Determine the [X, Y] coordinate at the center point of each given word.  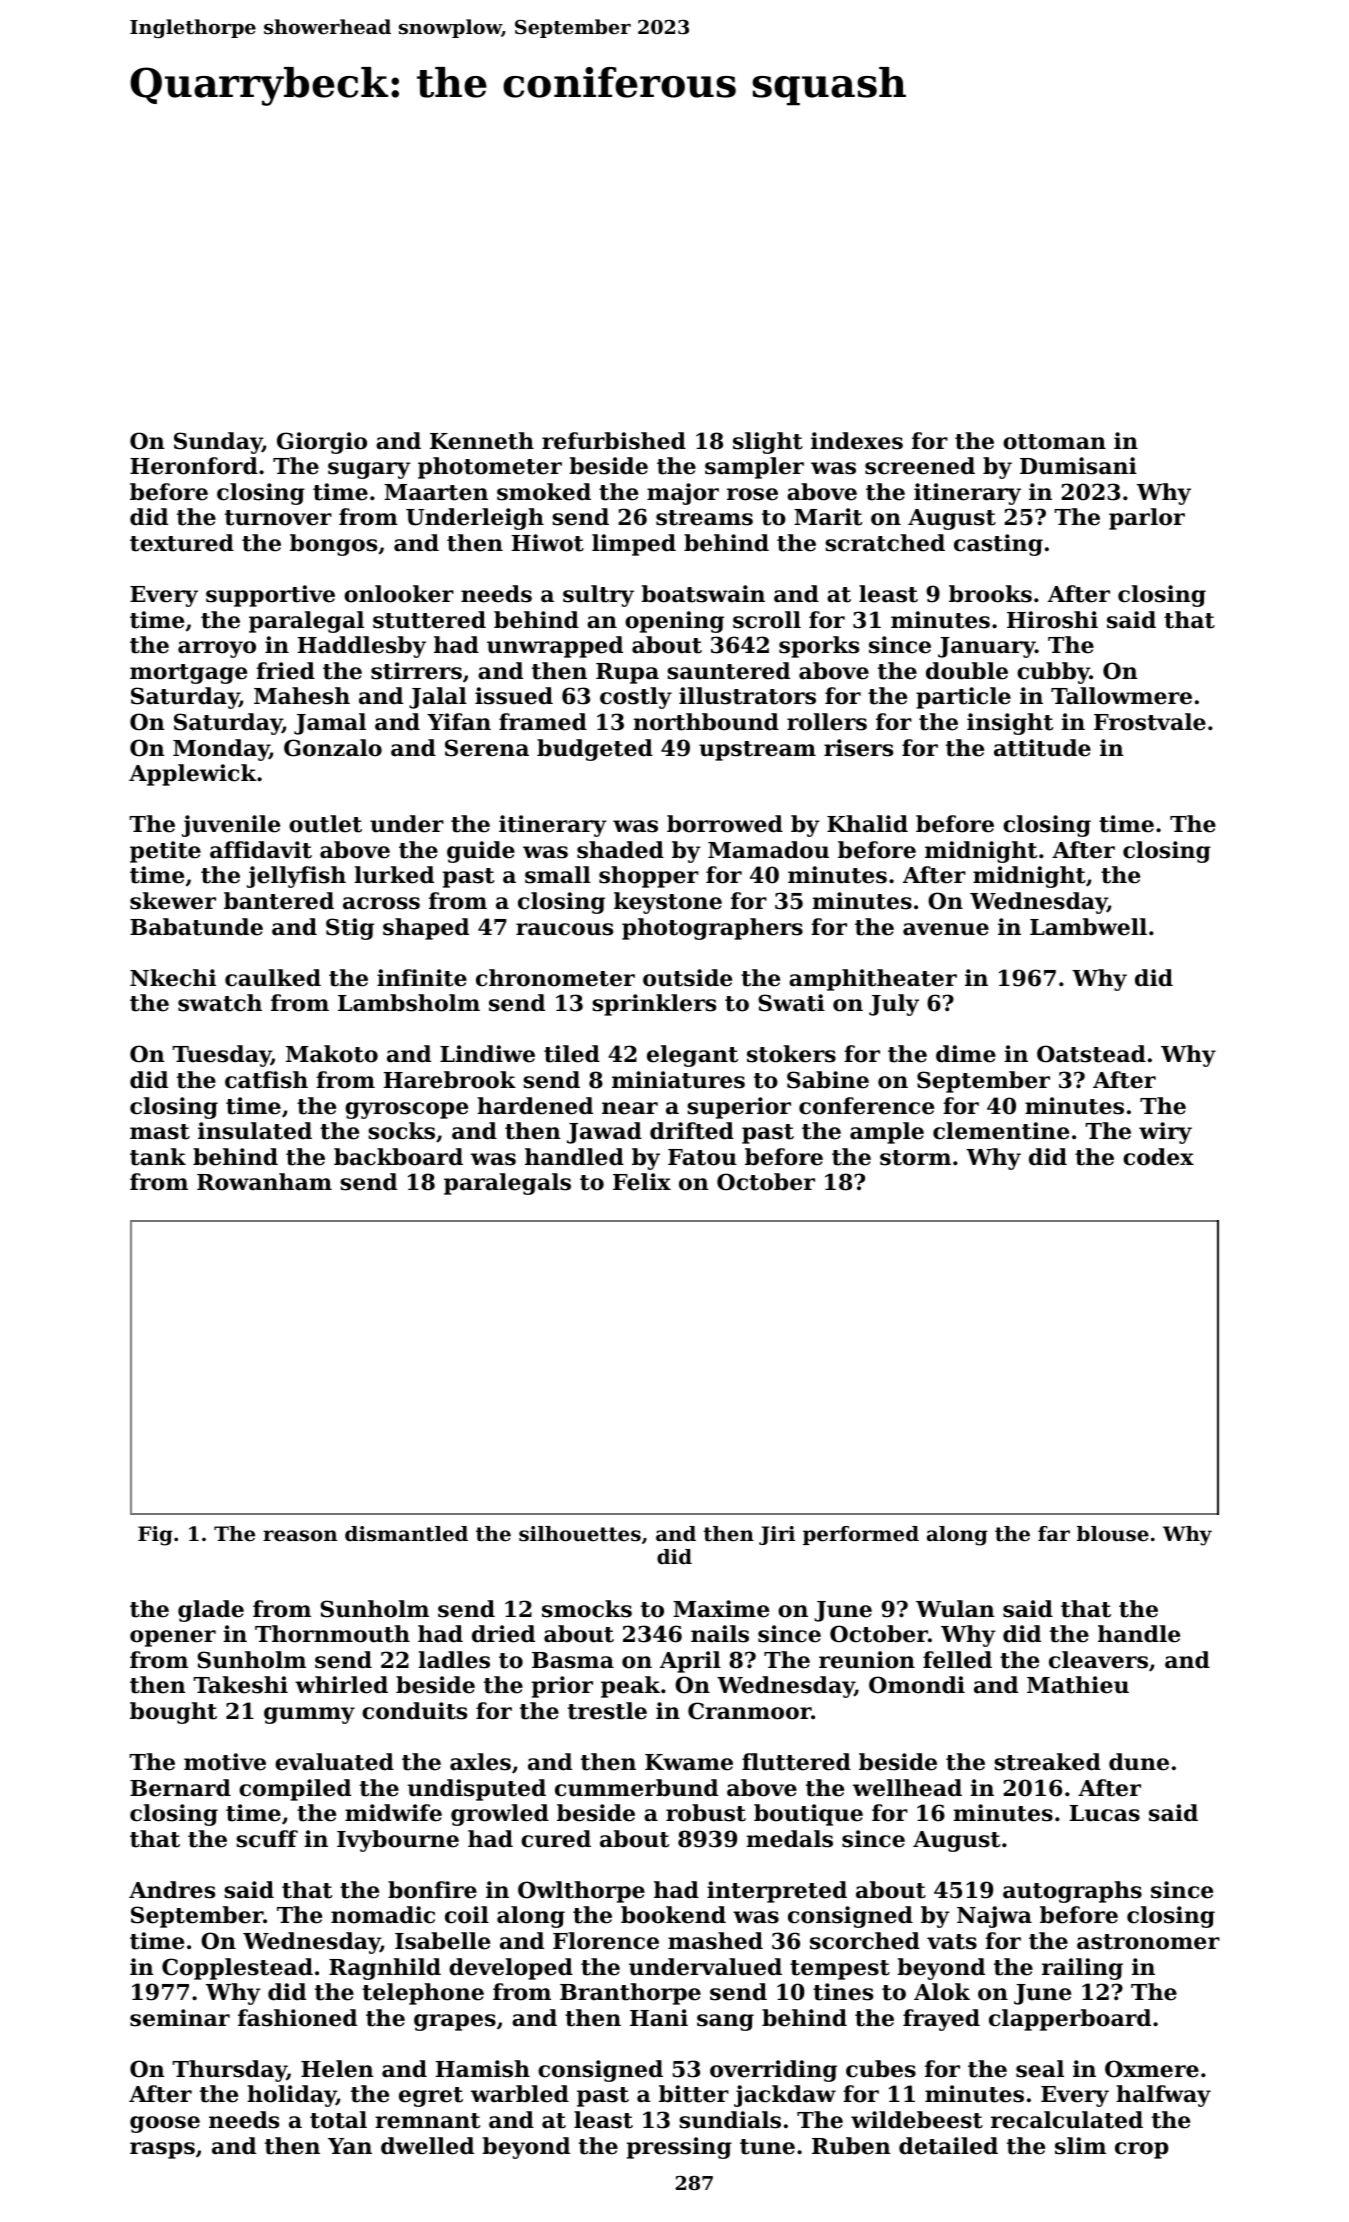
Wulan [955, 1609]
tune [767, 2147]
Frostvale [1150, 722]
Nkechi [173, 978]
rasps [162, 2150]
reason [300, 1536]
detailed [948, 2146]
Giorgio [322, 443]
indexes [857, 441]
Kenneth [482, 441]
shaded [620, 850]
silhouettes [580, 1534]
